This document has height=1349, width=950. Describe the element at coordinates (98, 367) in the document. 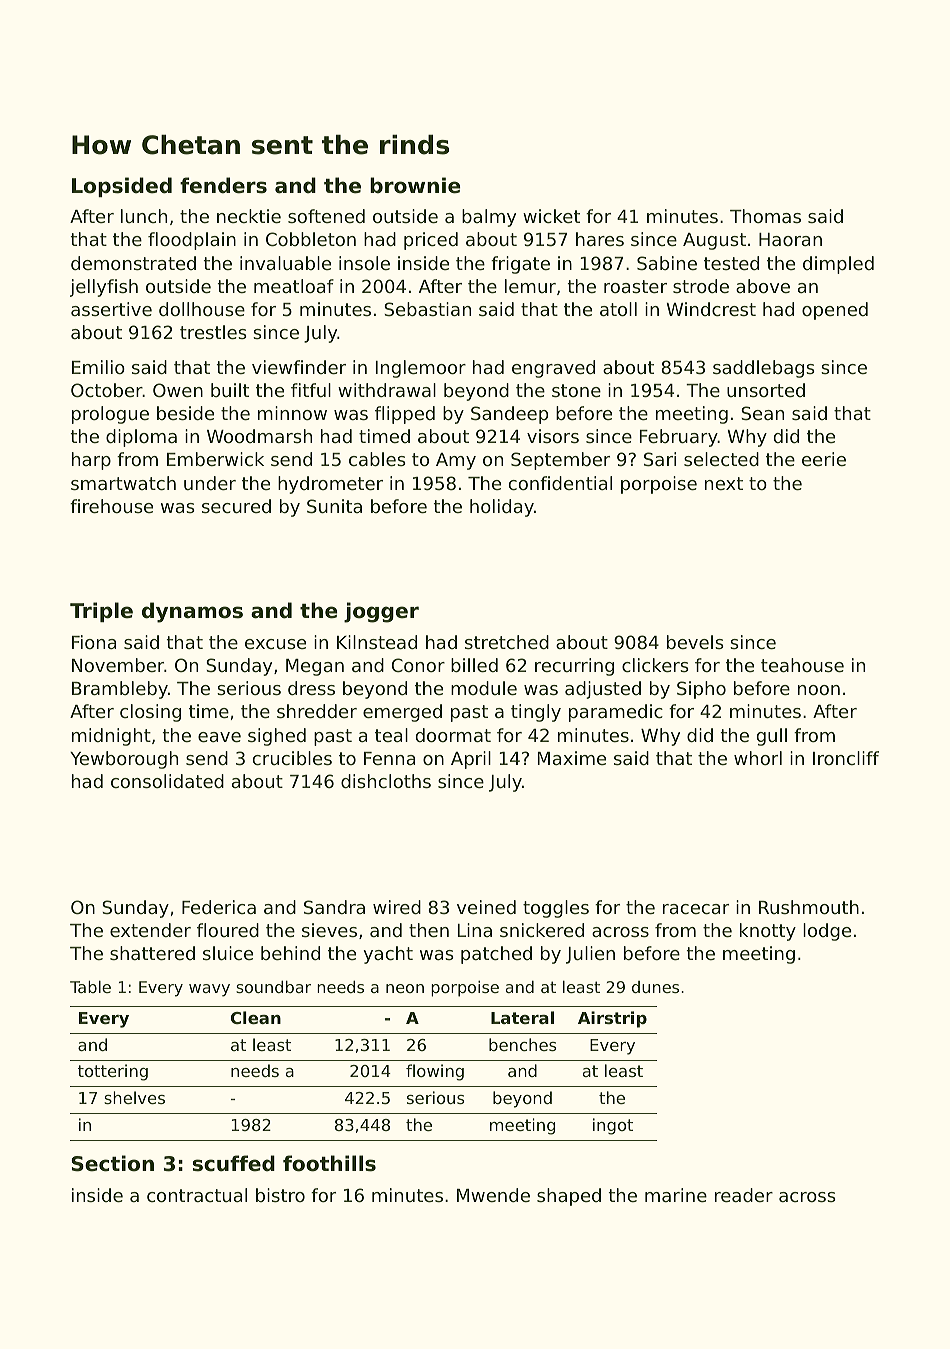

I see `Emilio` at that location.
